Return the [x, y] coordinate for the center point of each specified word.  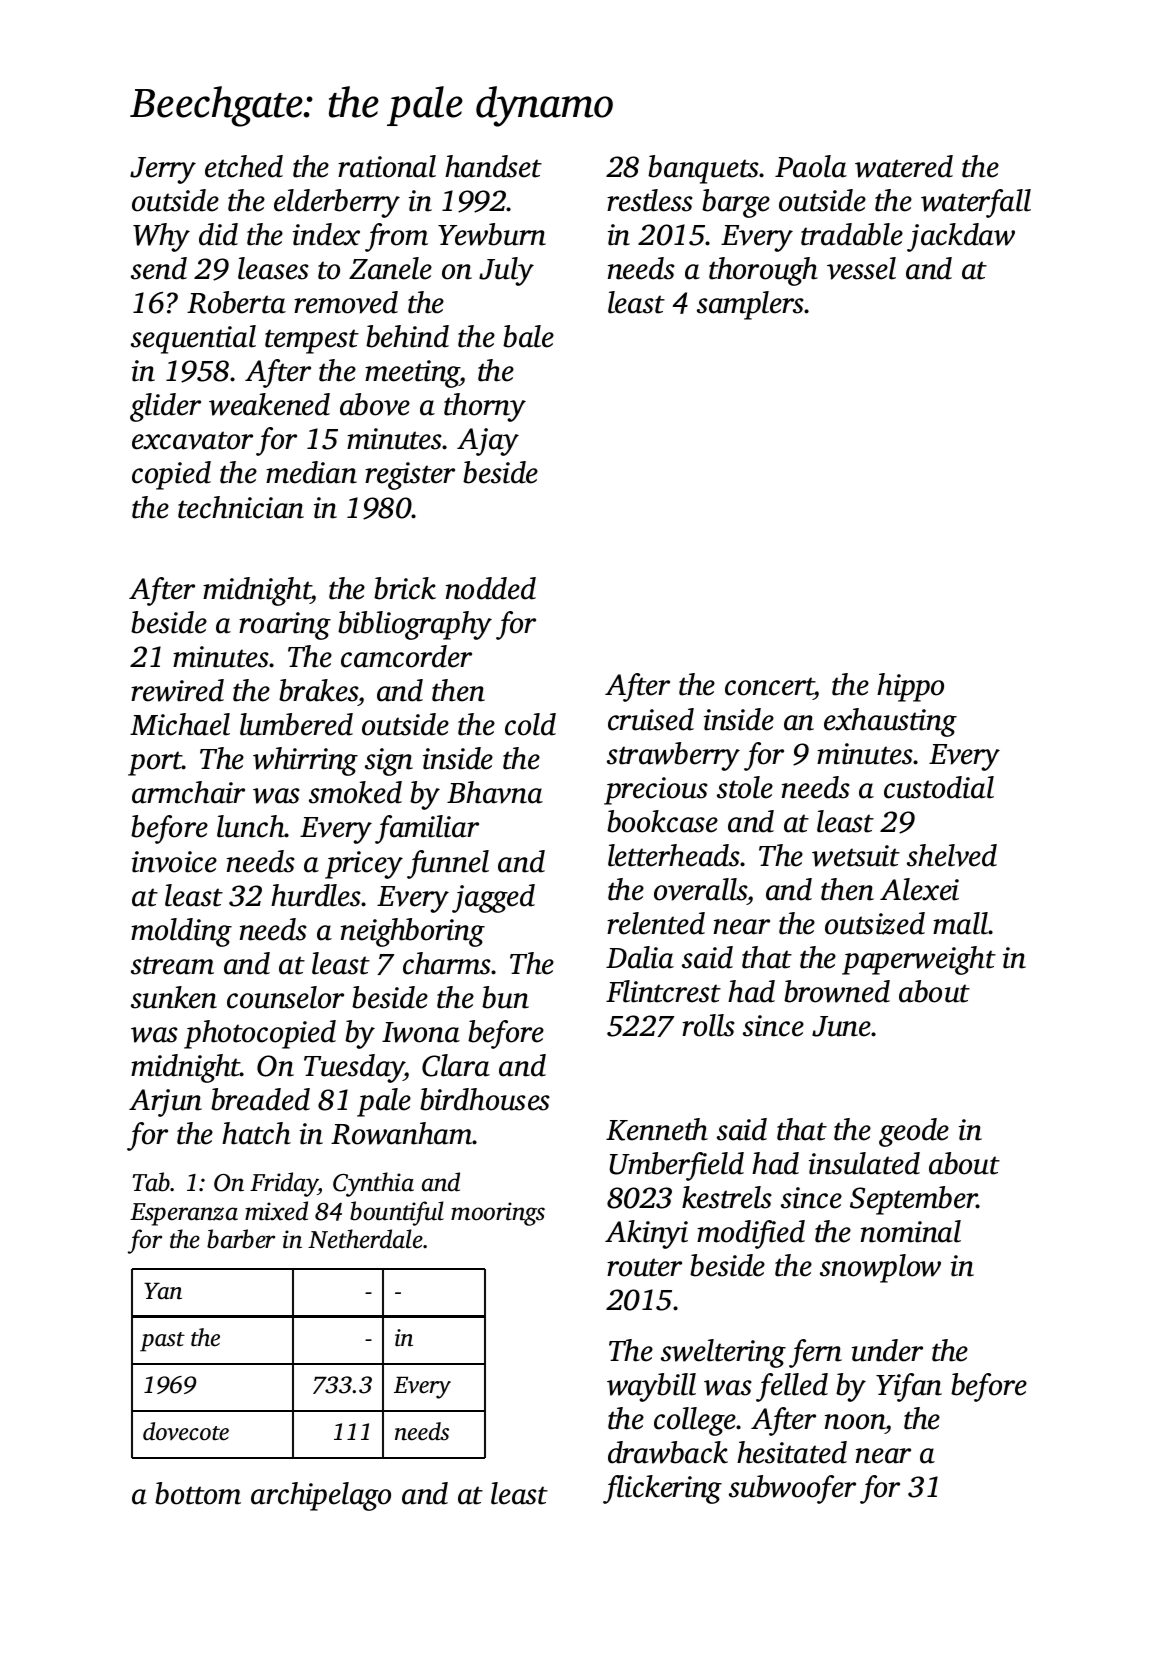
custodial [939, 787]
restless [650, 200]
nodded [491, 588]
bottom [198, 1493]
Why [161, 237]
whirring [305, 761]
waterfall [976, 203]
